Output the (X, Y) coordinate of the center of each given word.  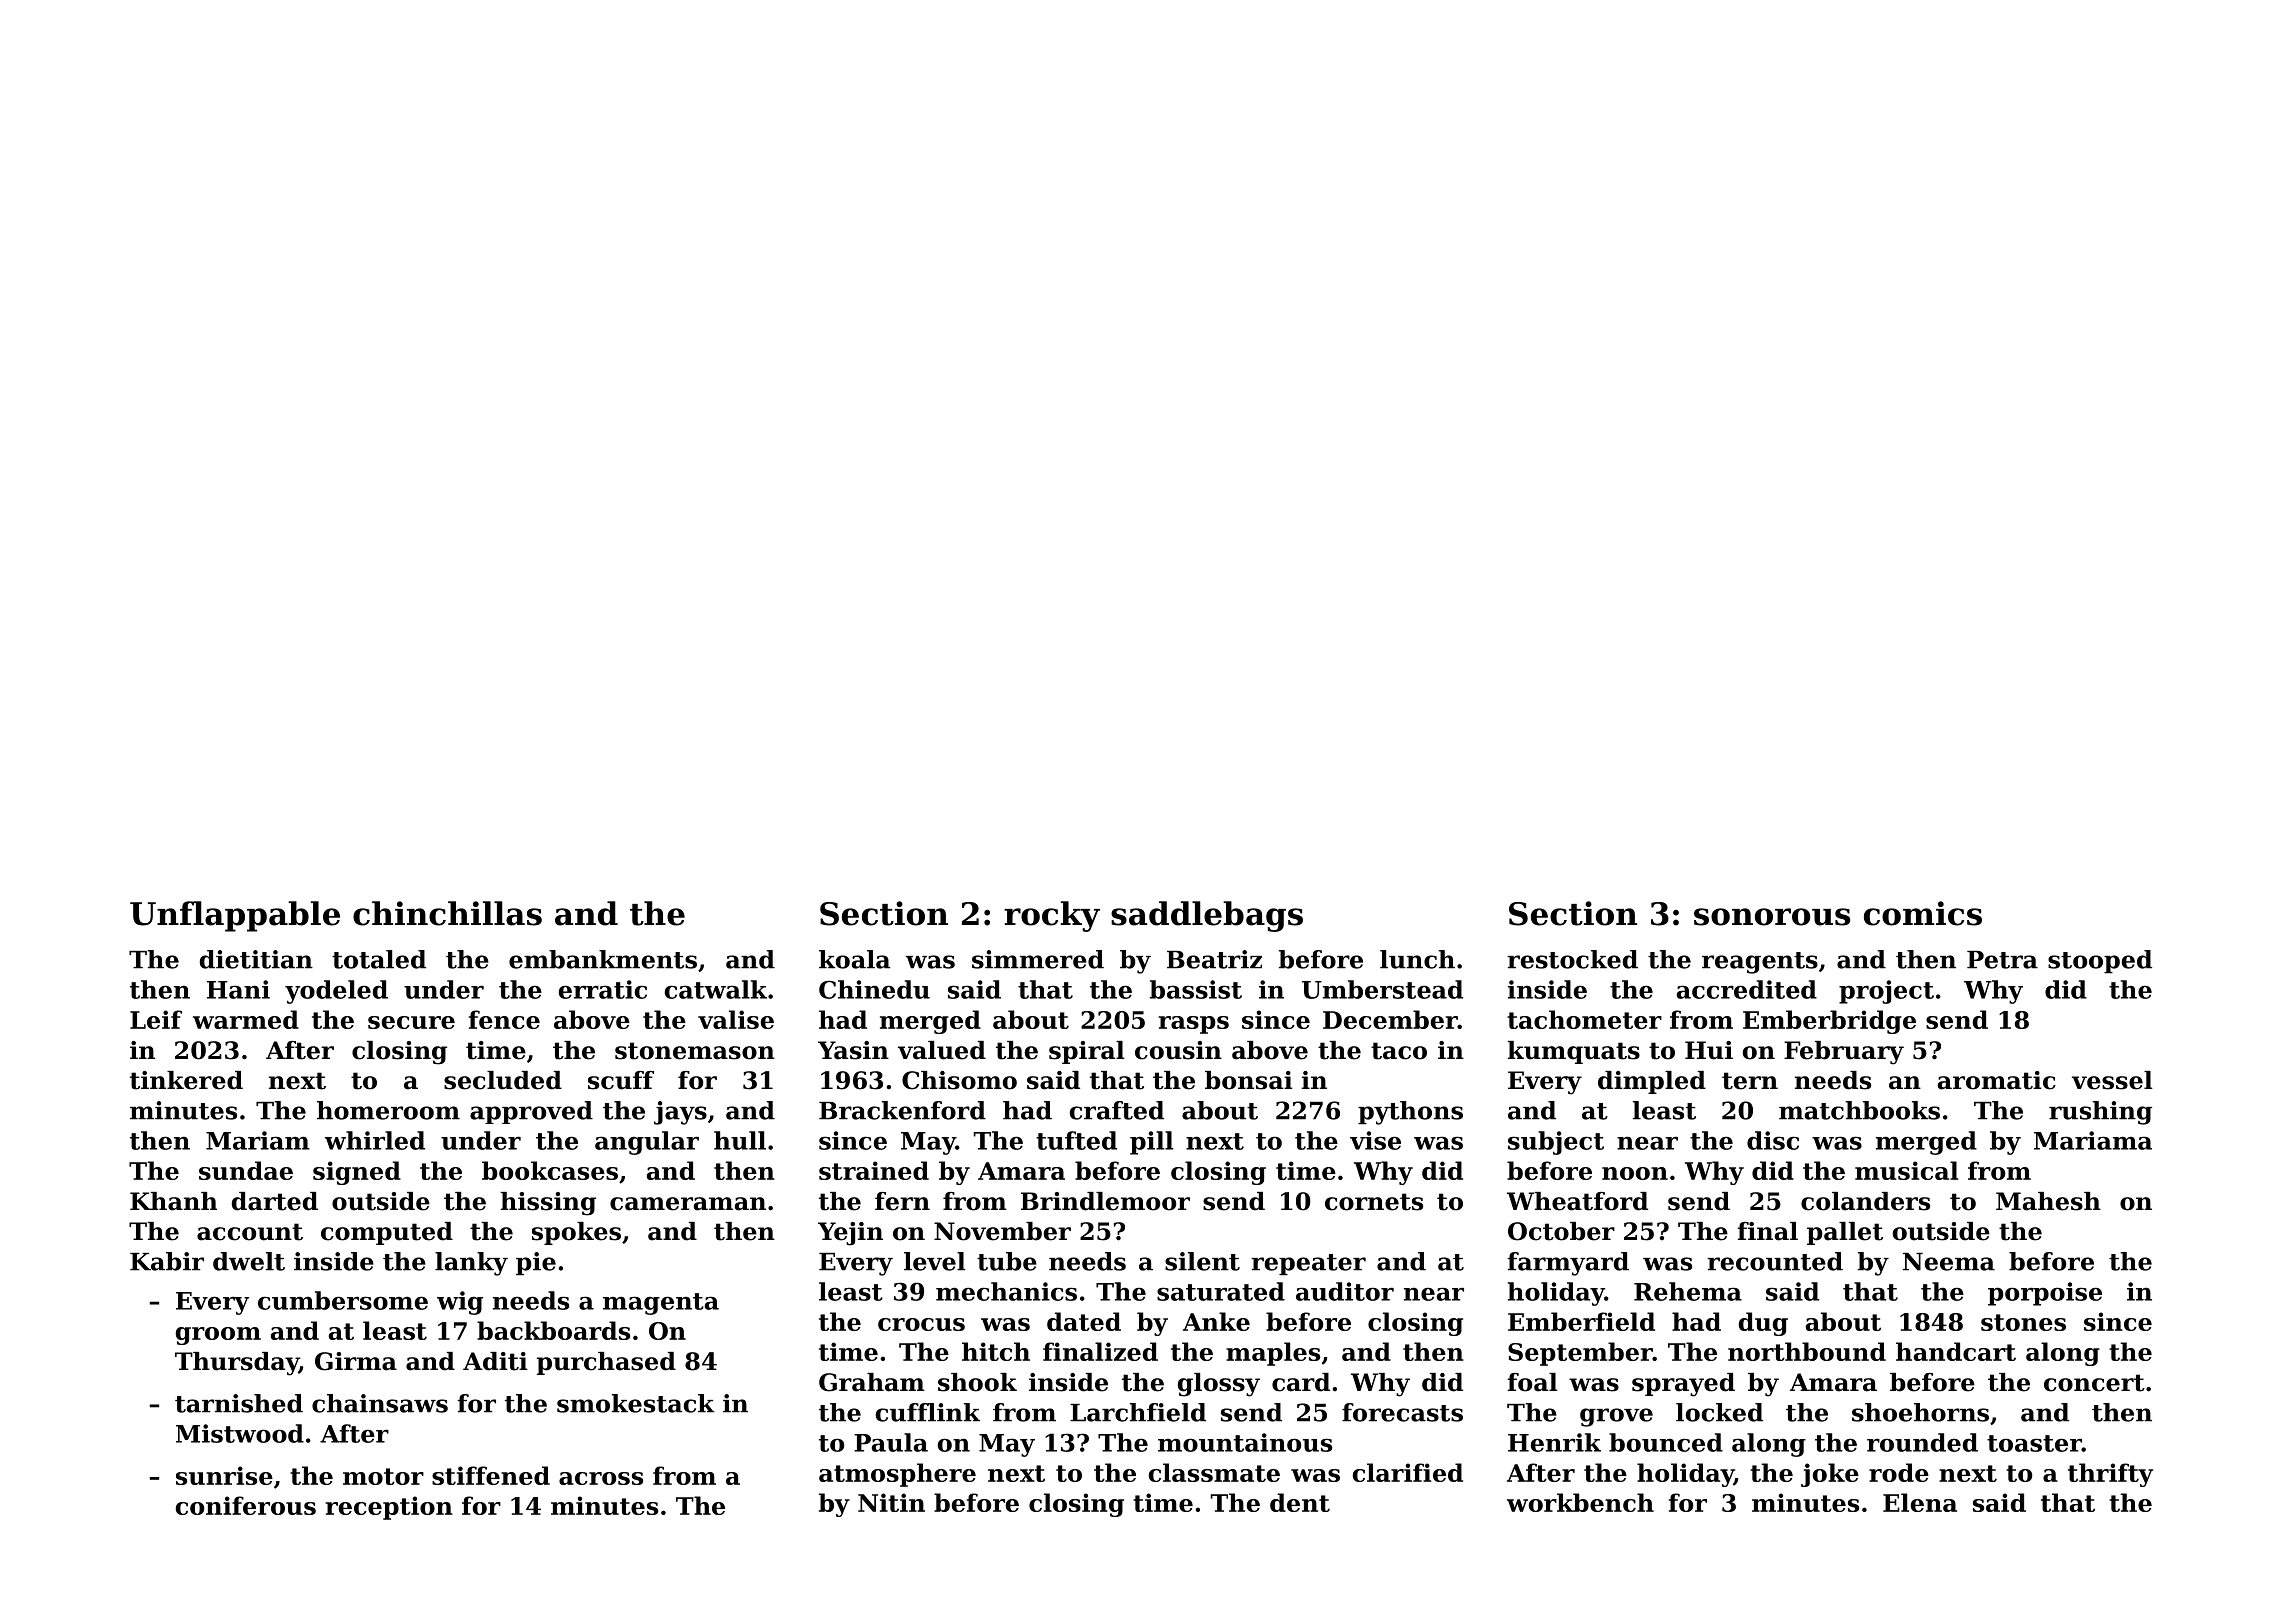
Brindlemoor (1105, 1201)
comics (1923, 913)
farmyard (1568, 1264)
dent (1300, 1502)
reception (389, 1508)
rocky (1052, 916)
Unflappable (235, 916)
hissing (548, 1204)
